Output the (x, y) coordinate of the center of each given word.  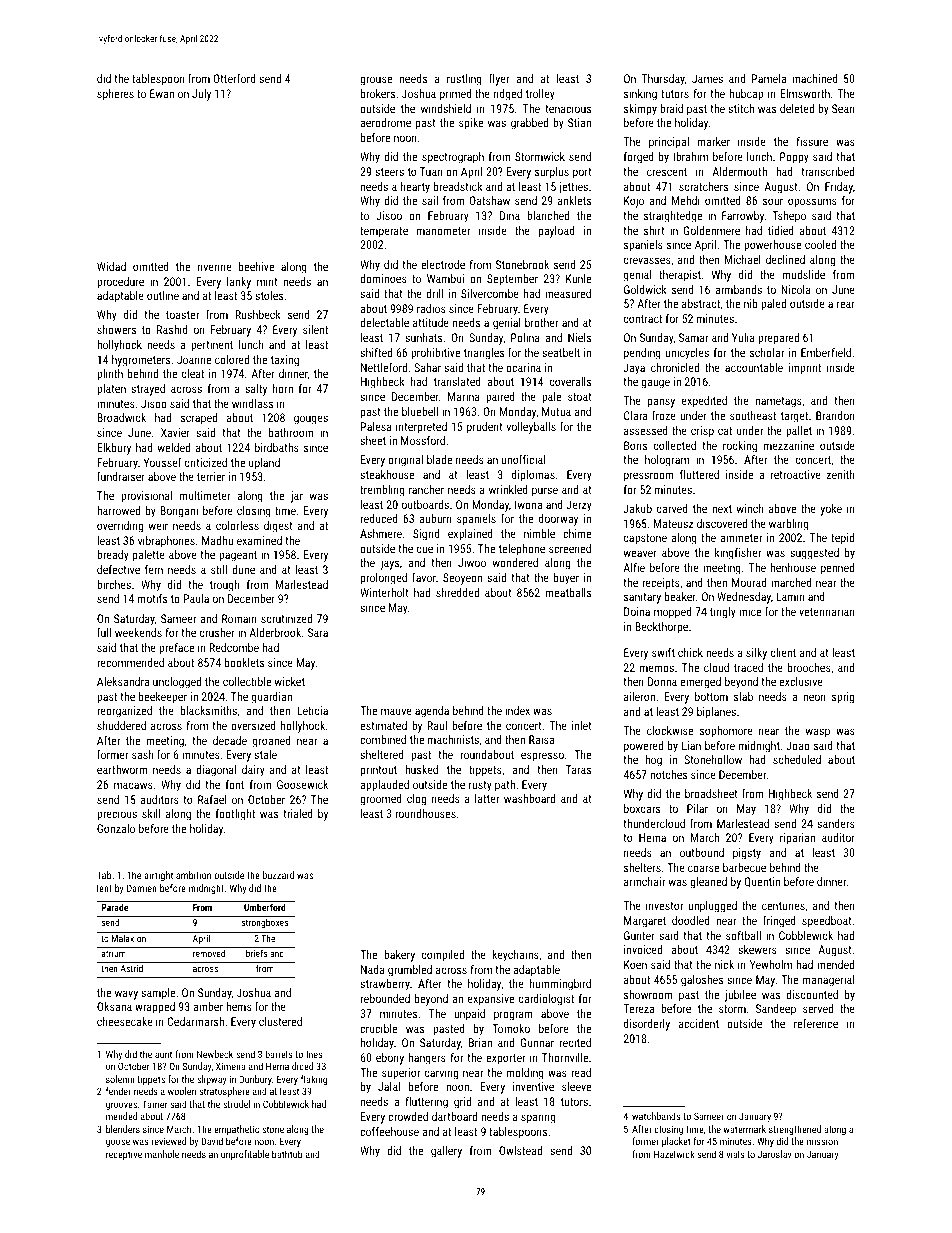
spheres (115, 95)
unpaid (469, 1015)
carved (672, 508)
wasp (818, 733)
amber (208, 1006)
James (707, 78)
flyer (499, 80)
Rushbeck (258, 314)
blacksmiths (209, 710)
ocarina (523, 367)
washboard (529, 798)
